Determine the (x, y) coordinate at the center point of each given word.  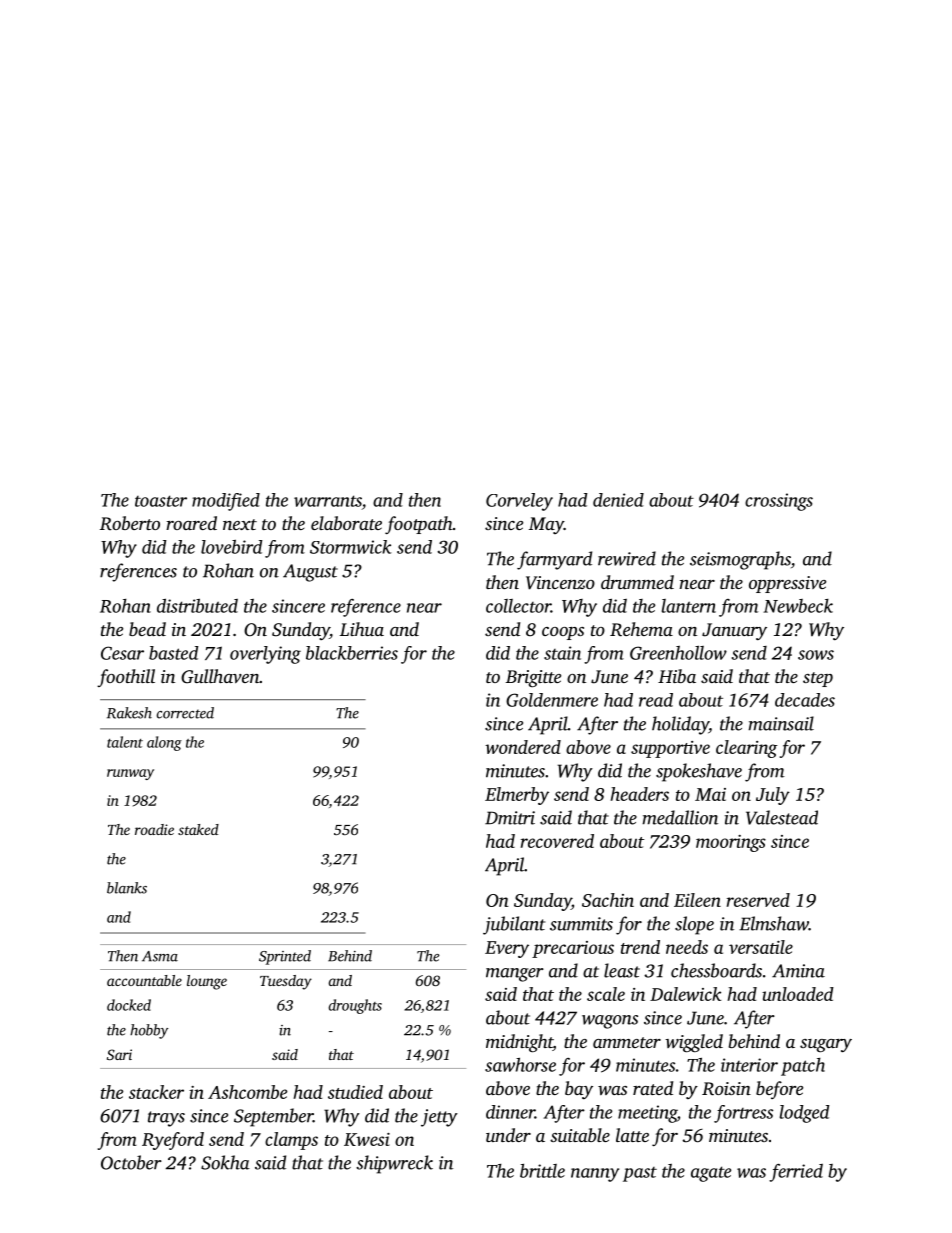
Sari (119, 1054)
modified (226, 502)
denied (618, 500)
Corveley (519, 502)
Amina (798, 971)
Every (507, 949)
